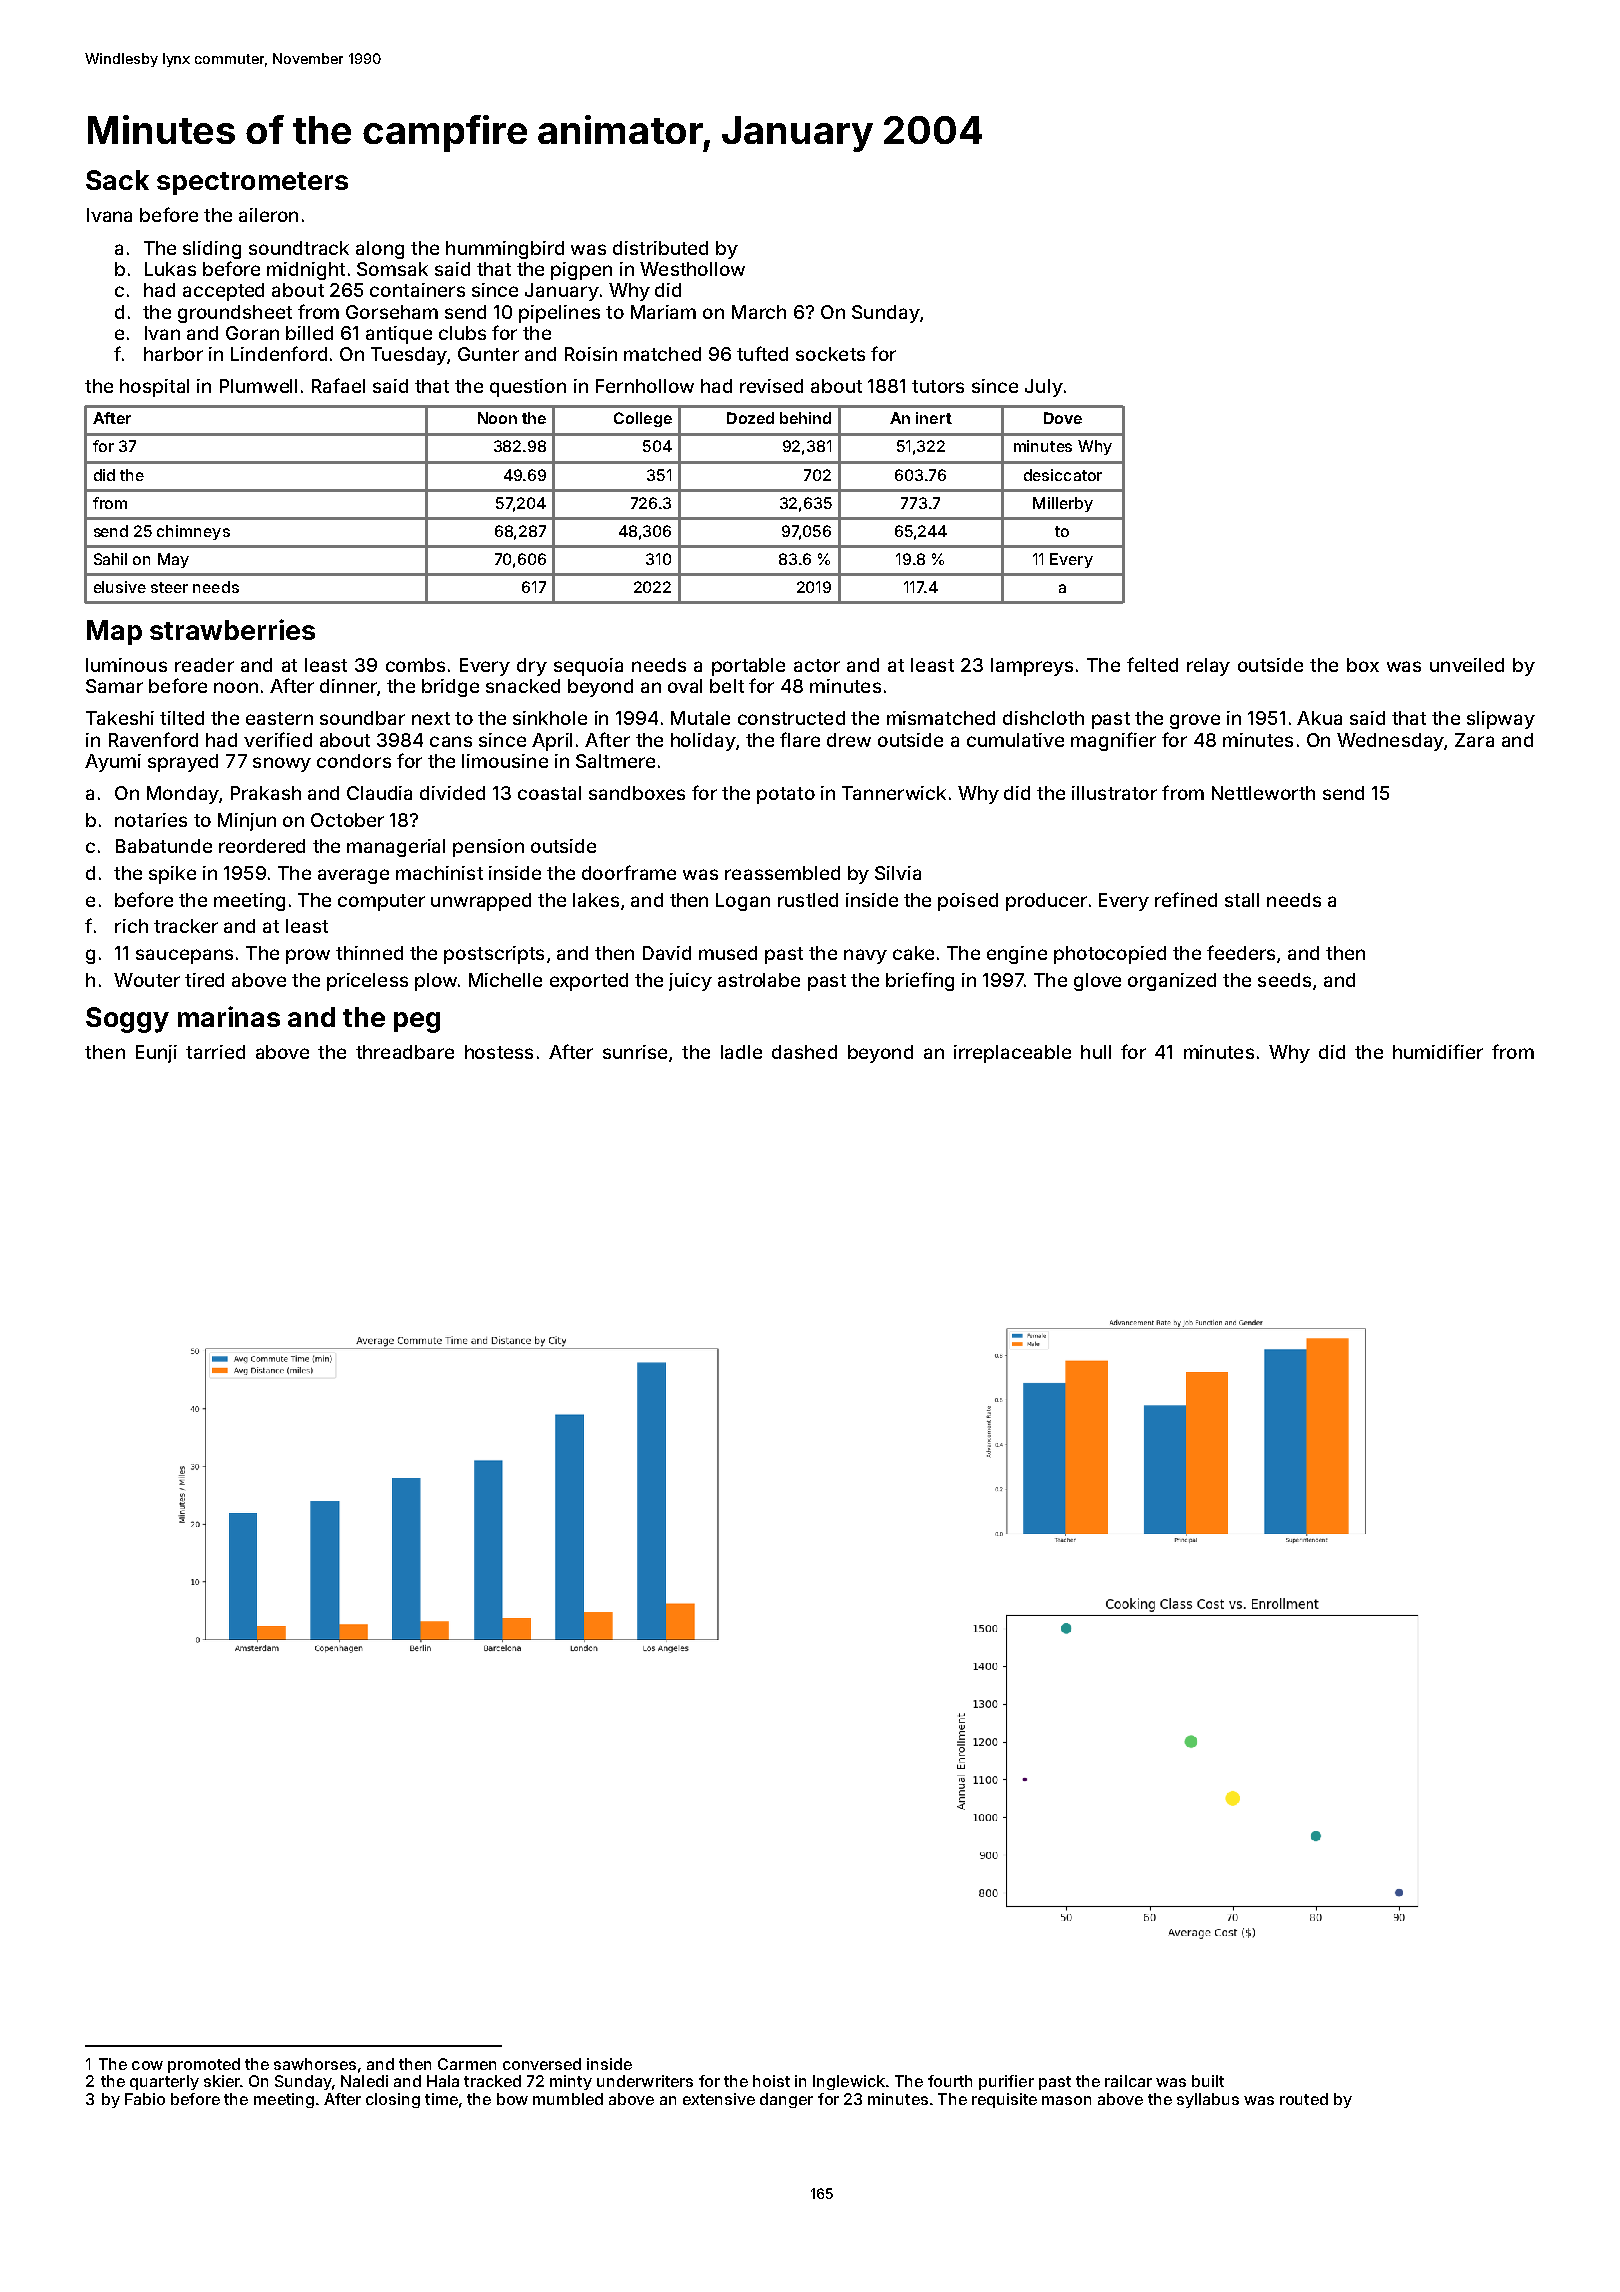  Describe the element at coordinates (1467, 665) in the screenshot. I see `unveiled` at that location.
